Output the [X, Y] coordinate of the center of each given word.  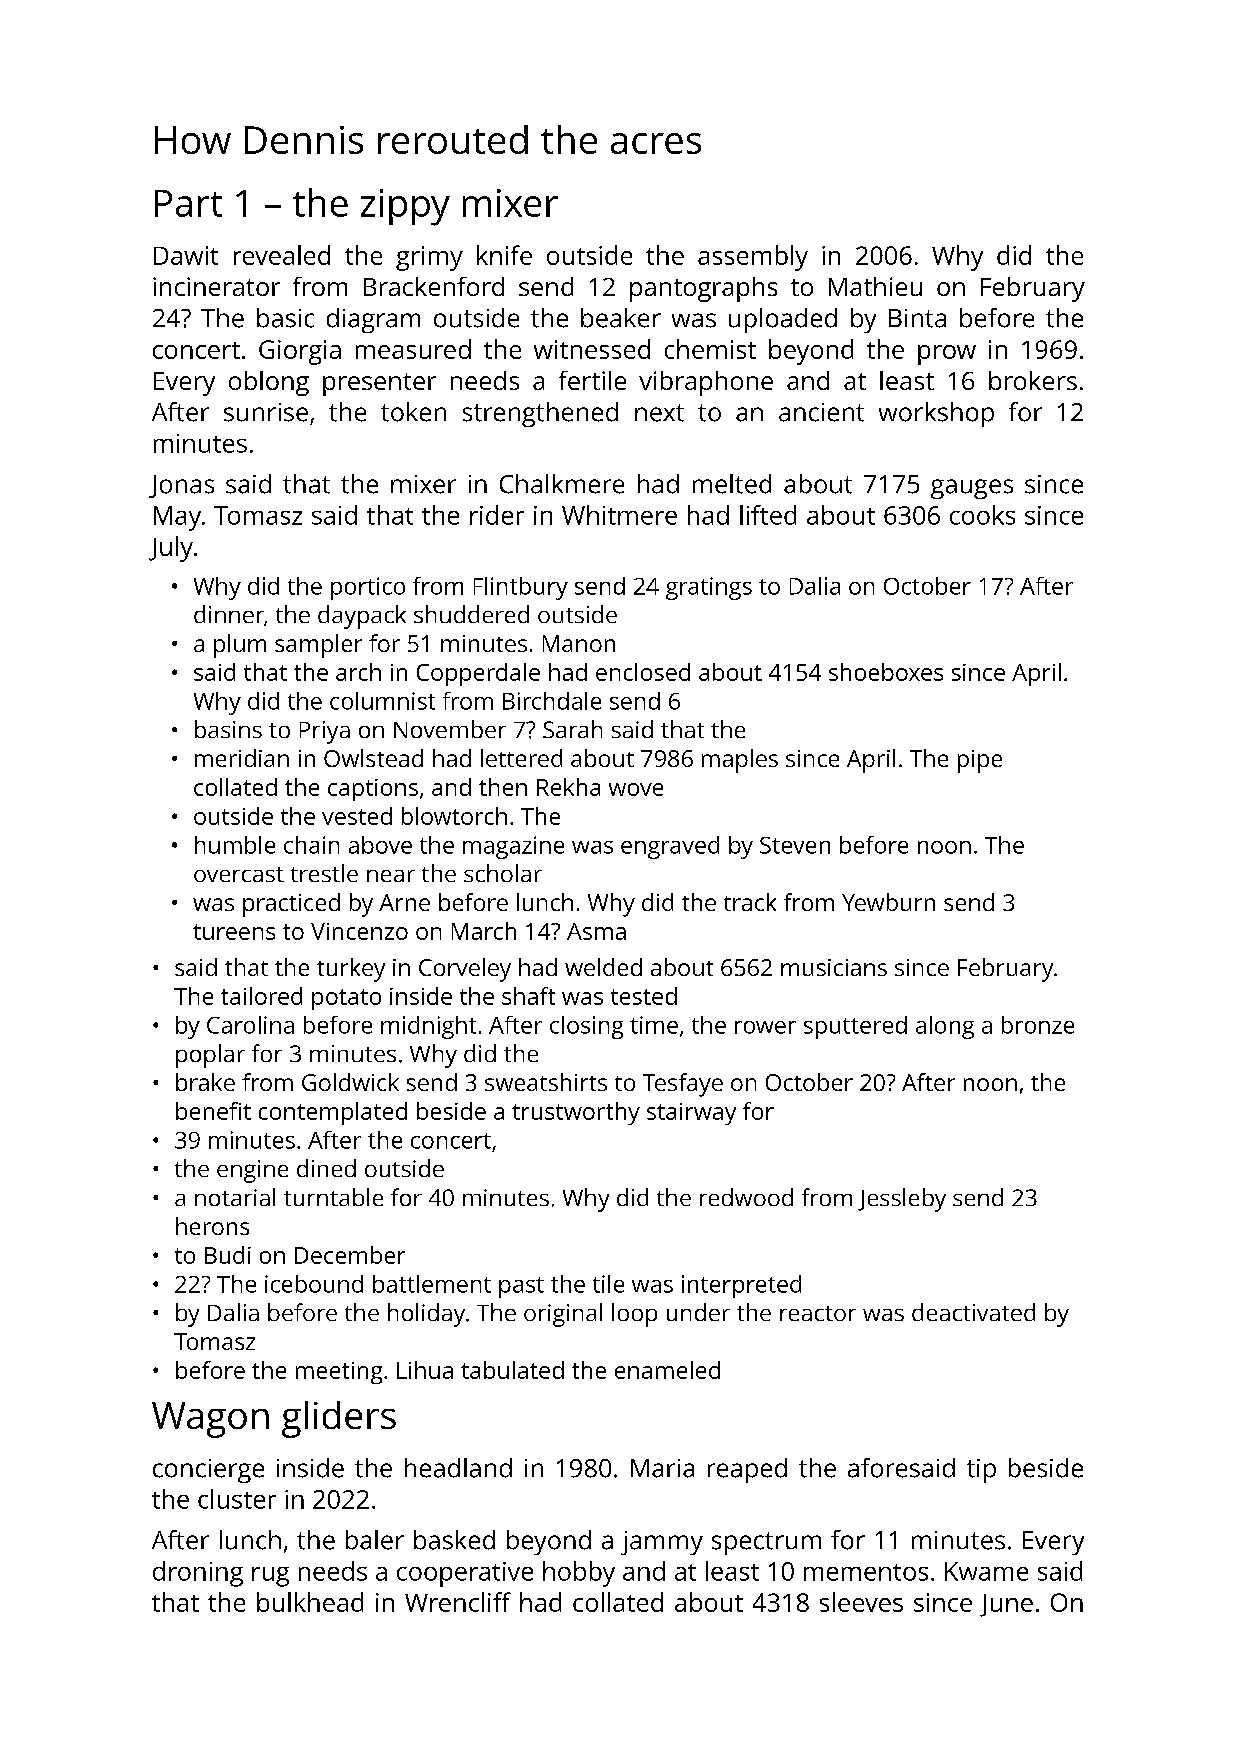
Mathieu [875, 286]
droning [198, 1574]
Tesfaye [683, 1085]
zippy [405, 207]
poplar [210, 1056]
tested [644, 996]
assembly [753, 258]
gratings [709, 588]
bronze [1038, 1025]
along [945, 1027]
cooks [982, 515]
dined [326, 1168]
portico [368, 588]
